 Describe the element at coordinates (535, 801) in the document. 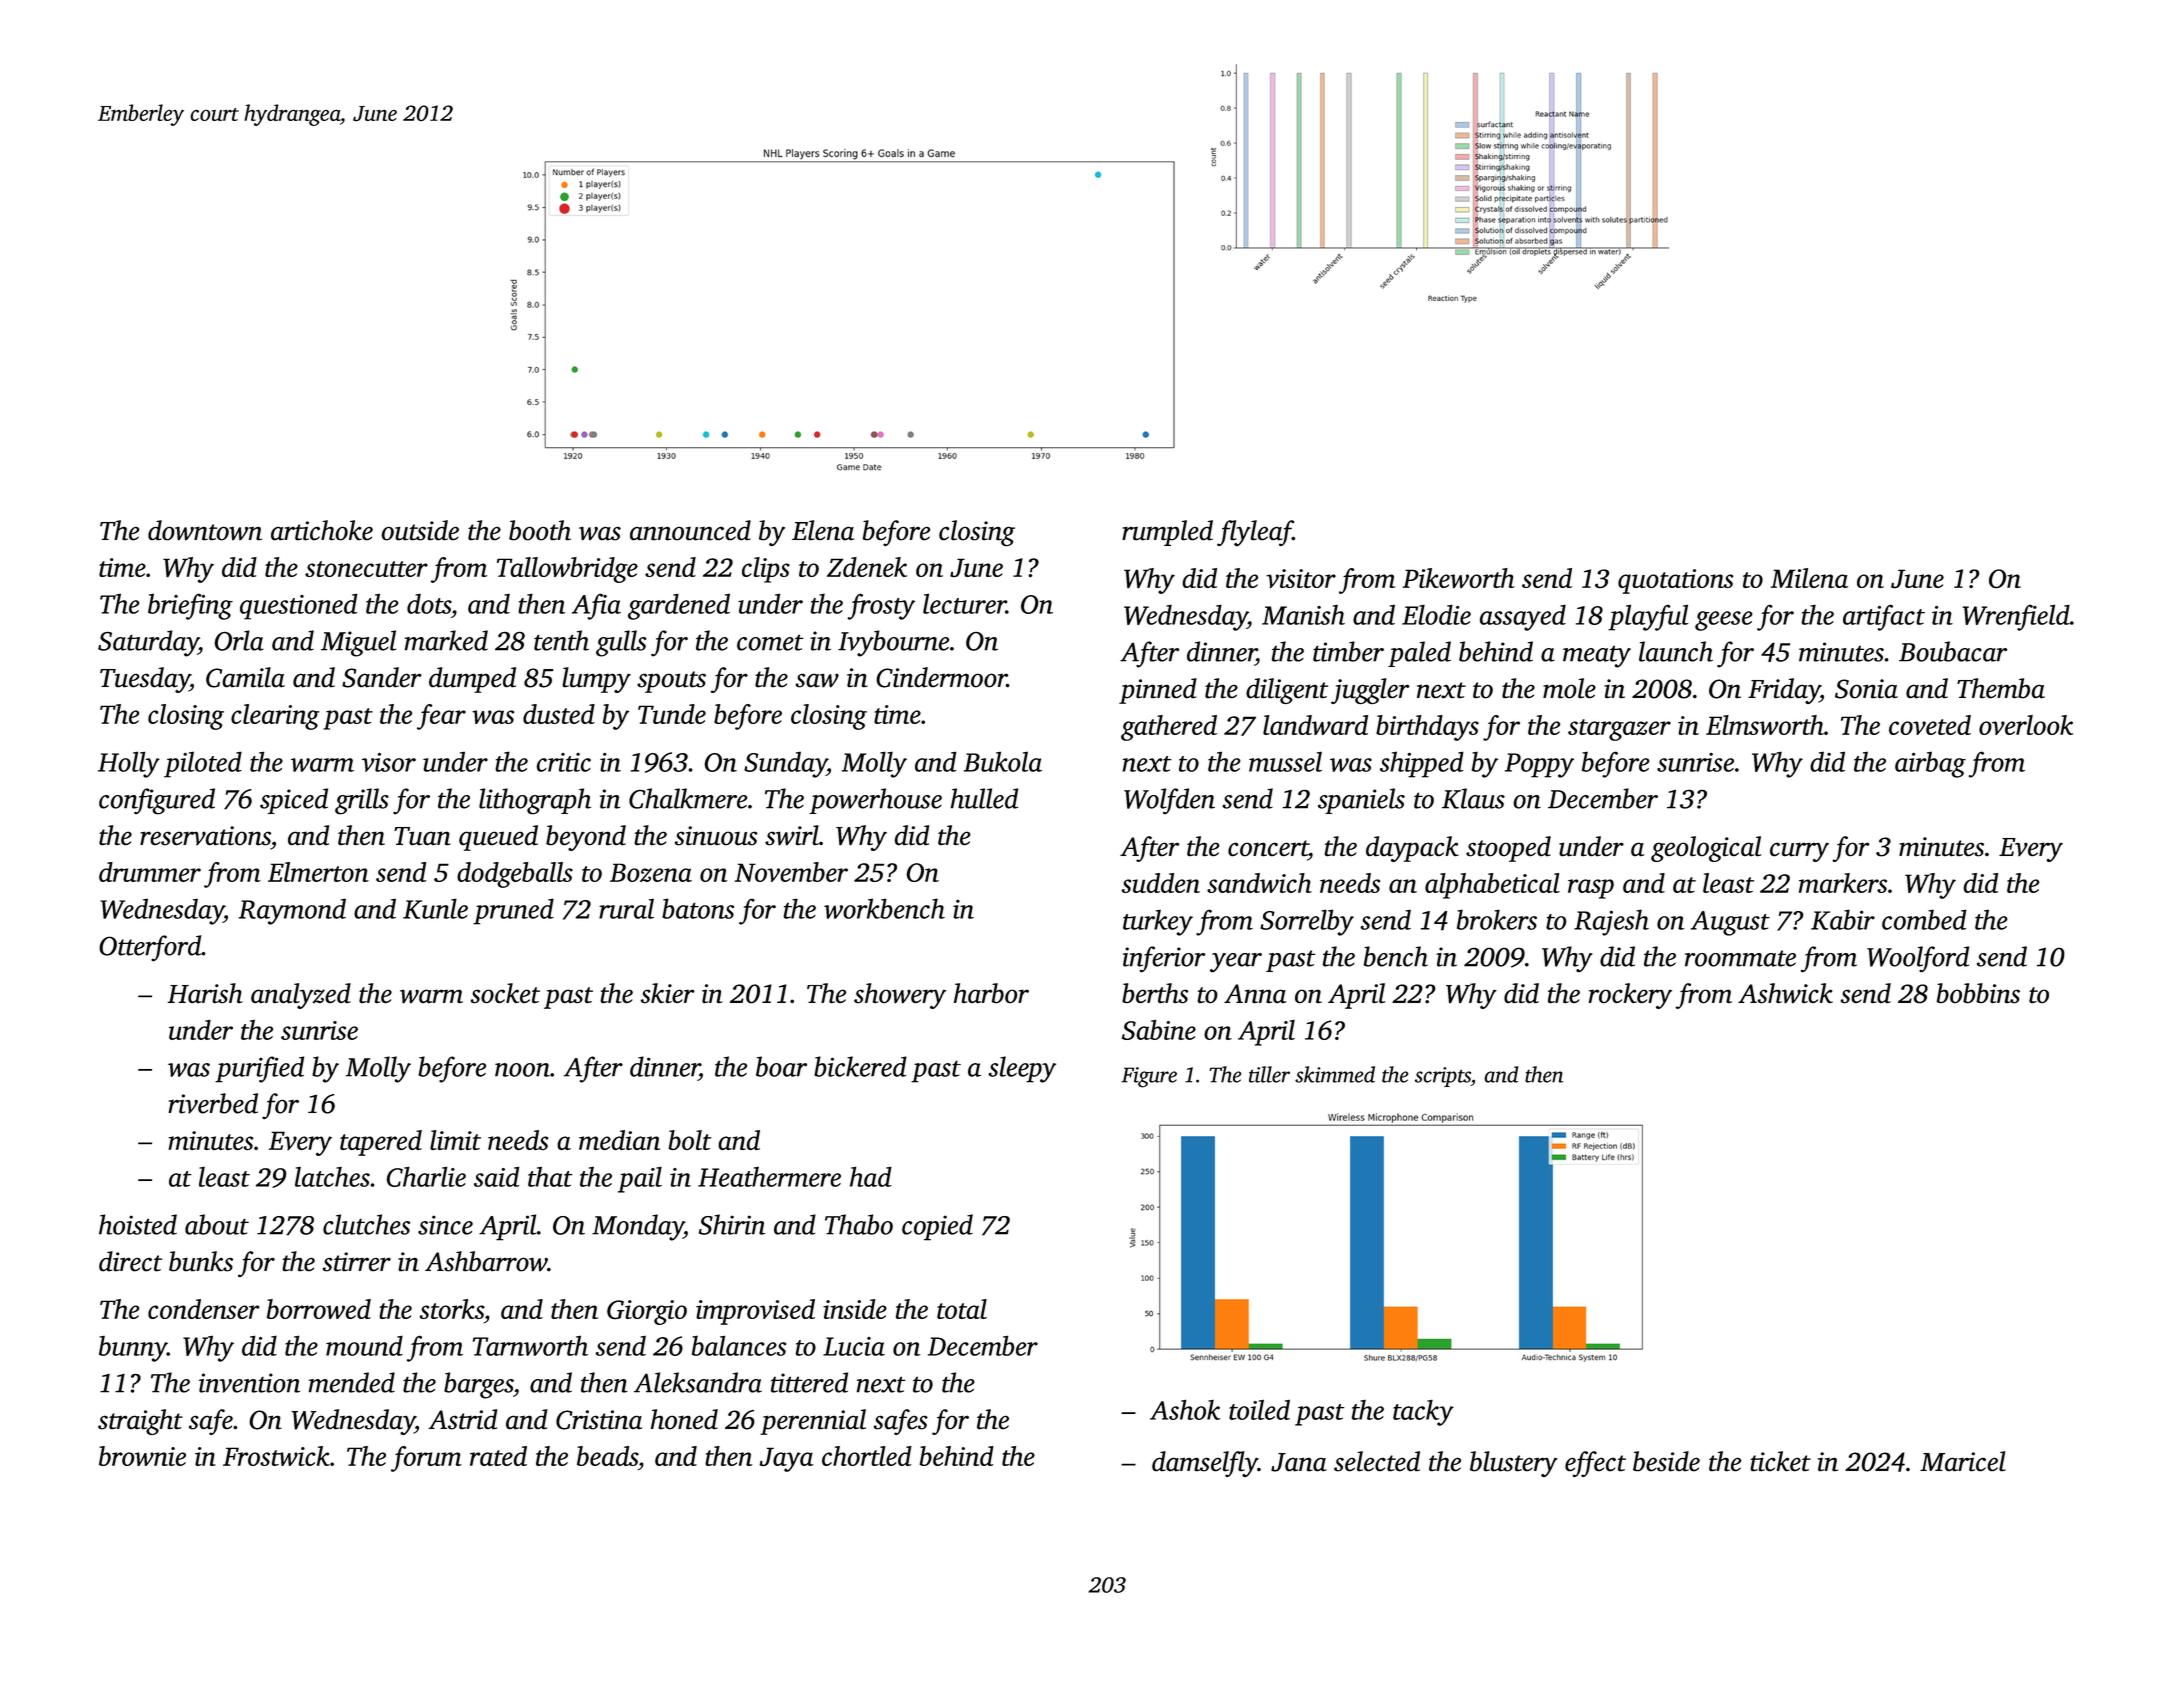

I see `lithograph` at that location.
